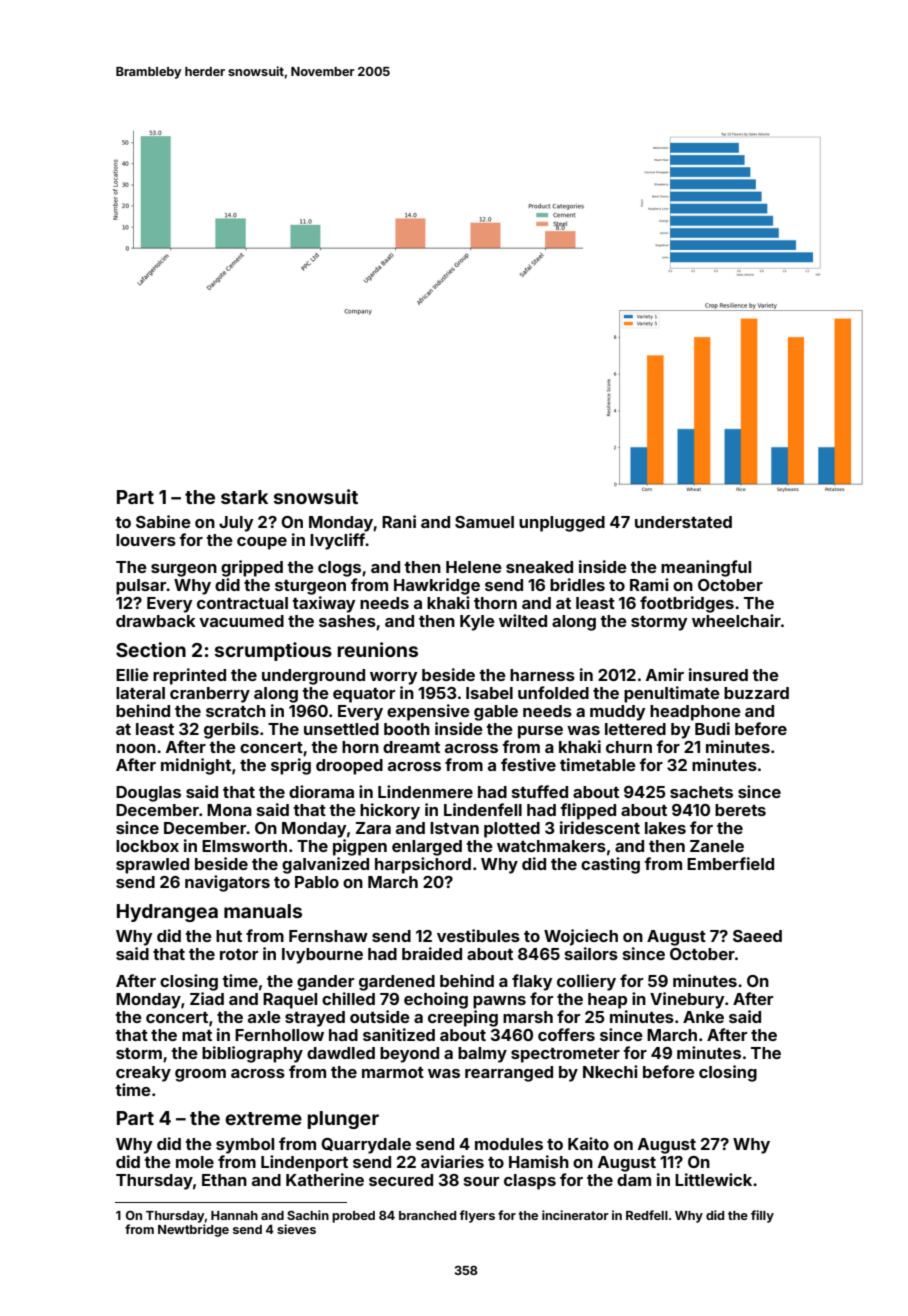  What do you see at coordinates (380, 1016) in the screenshot?
I see `outside` at bounding box center [380, 1016].
